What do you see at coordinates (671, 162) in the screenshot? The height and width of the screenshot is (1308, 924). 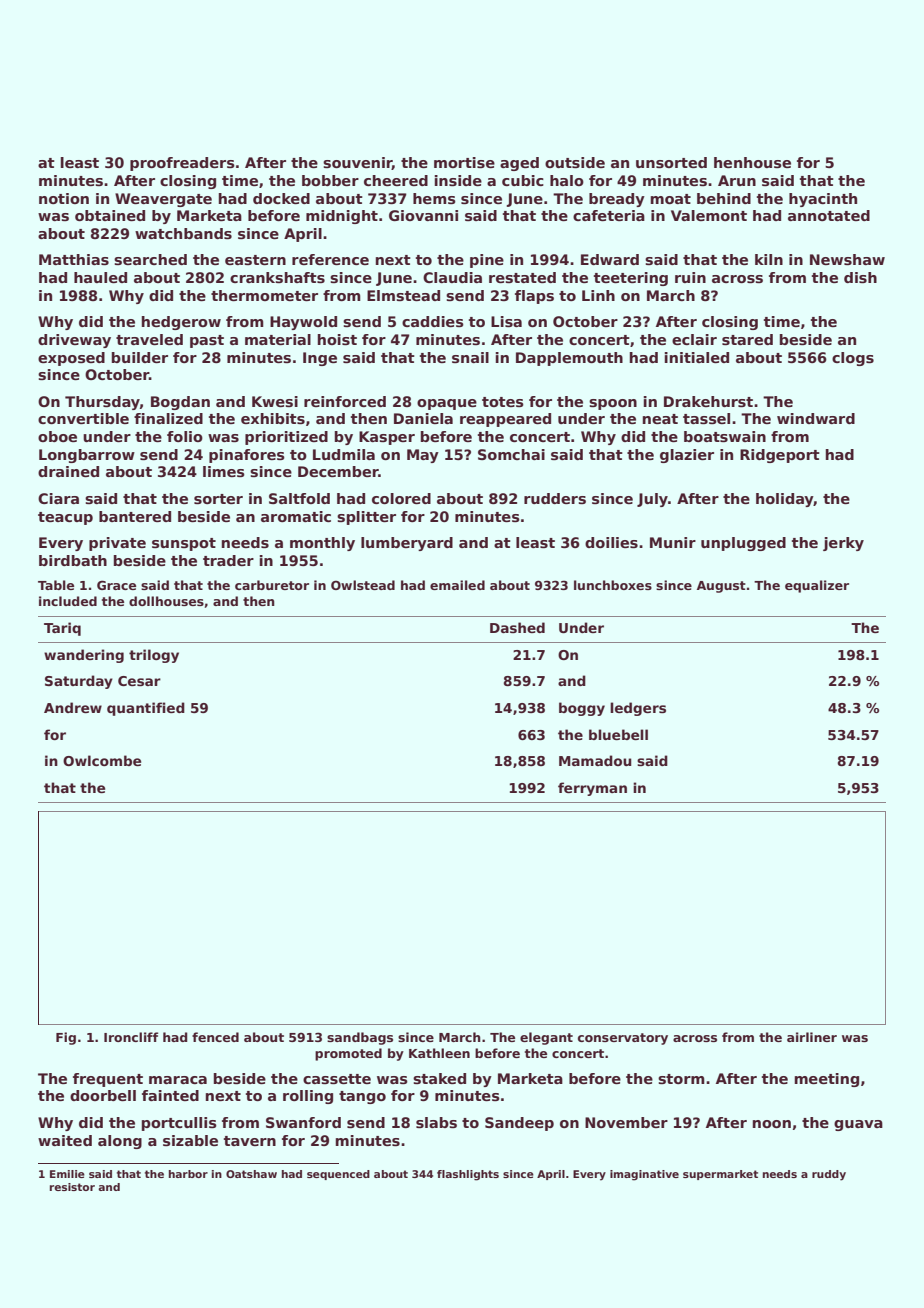 I see `unsorted` at bounding box center [671, 162].
